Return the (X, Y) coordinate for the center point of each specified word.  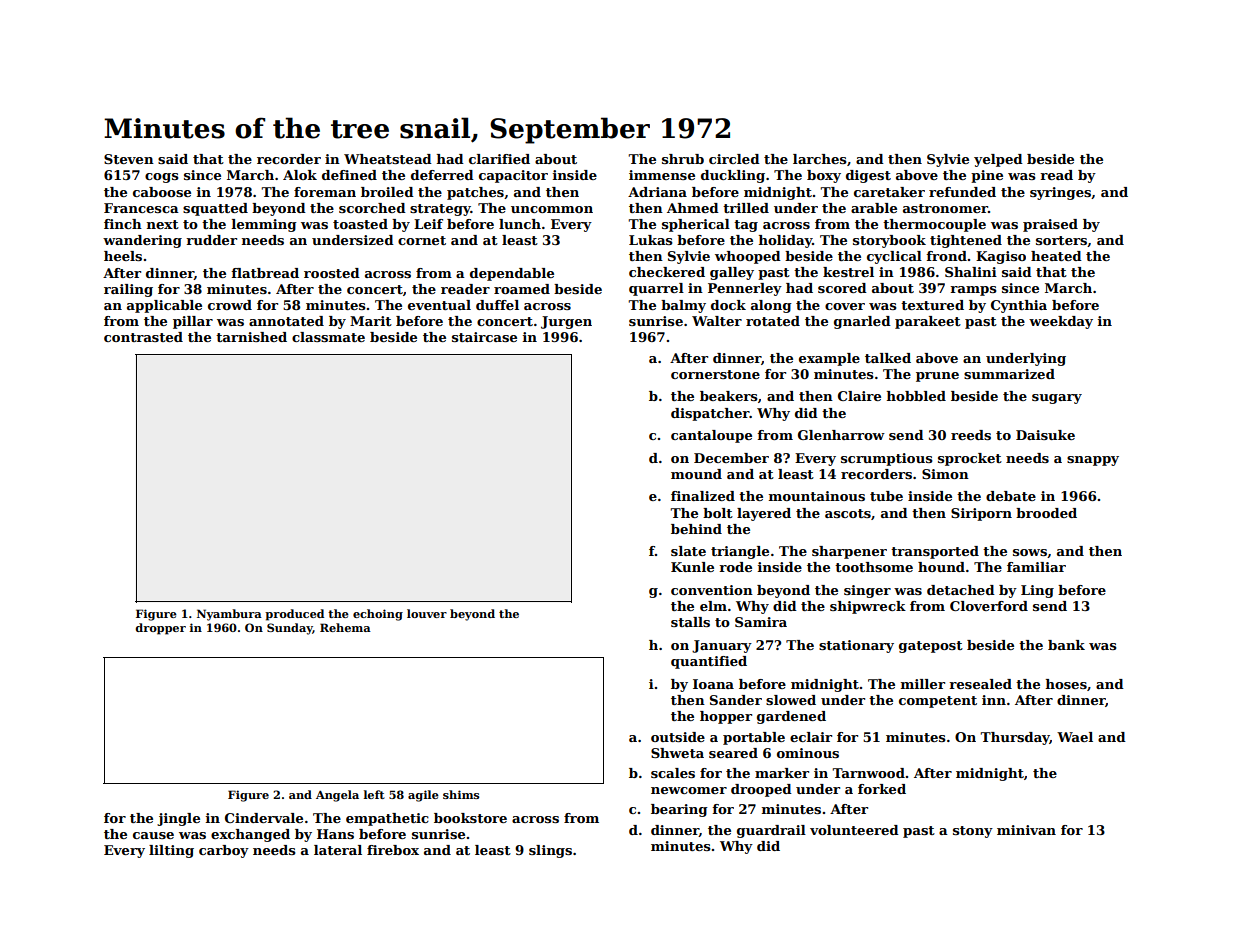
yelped (998, 160)
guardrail (771, 831)
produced (294, 615)
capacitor (513, 176)
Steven (129, 159)
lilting (171, 851)
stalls (690, 622)
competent (938, 702)
